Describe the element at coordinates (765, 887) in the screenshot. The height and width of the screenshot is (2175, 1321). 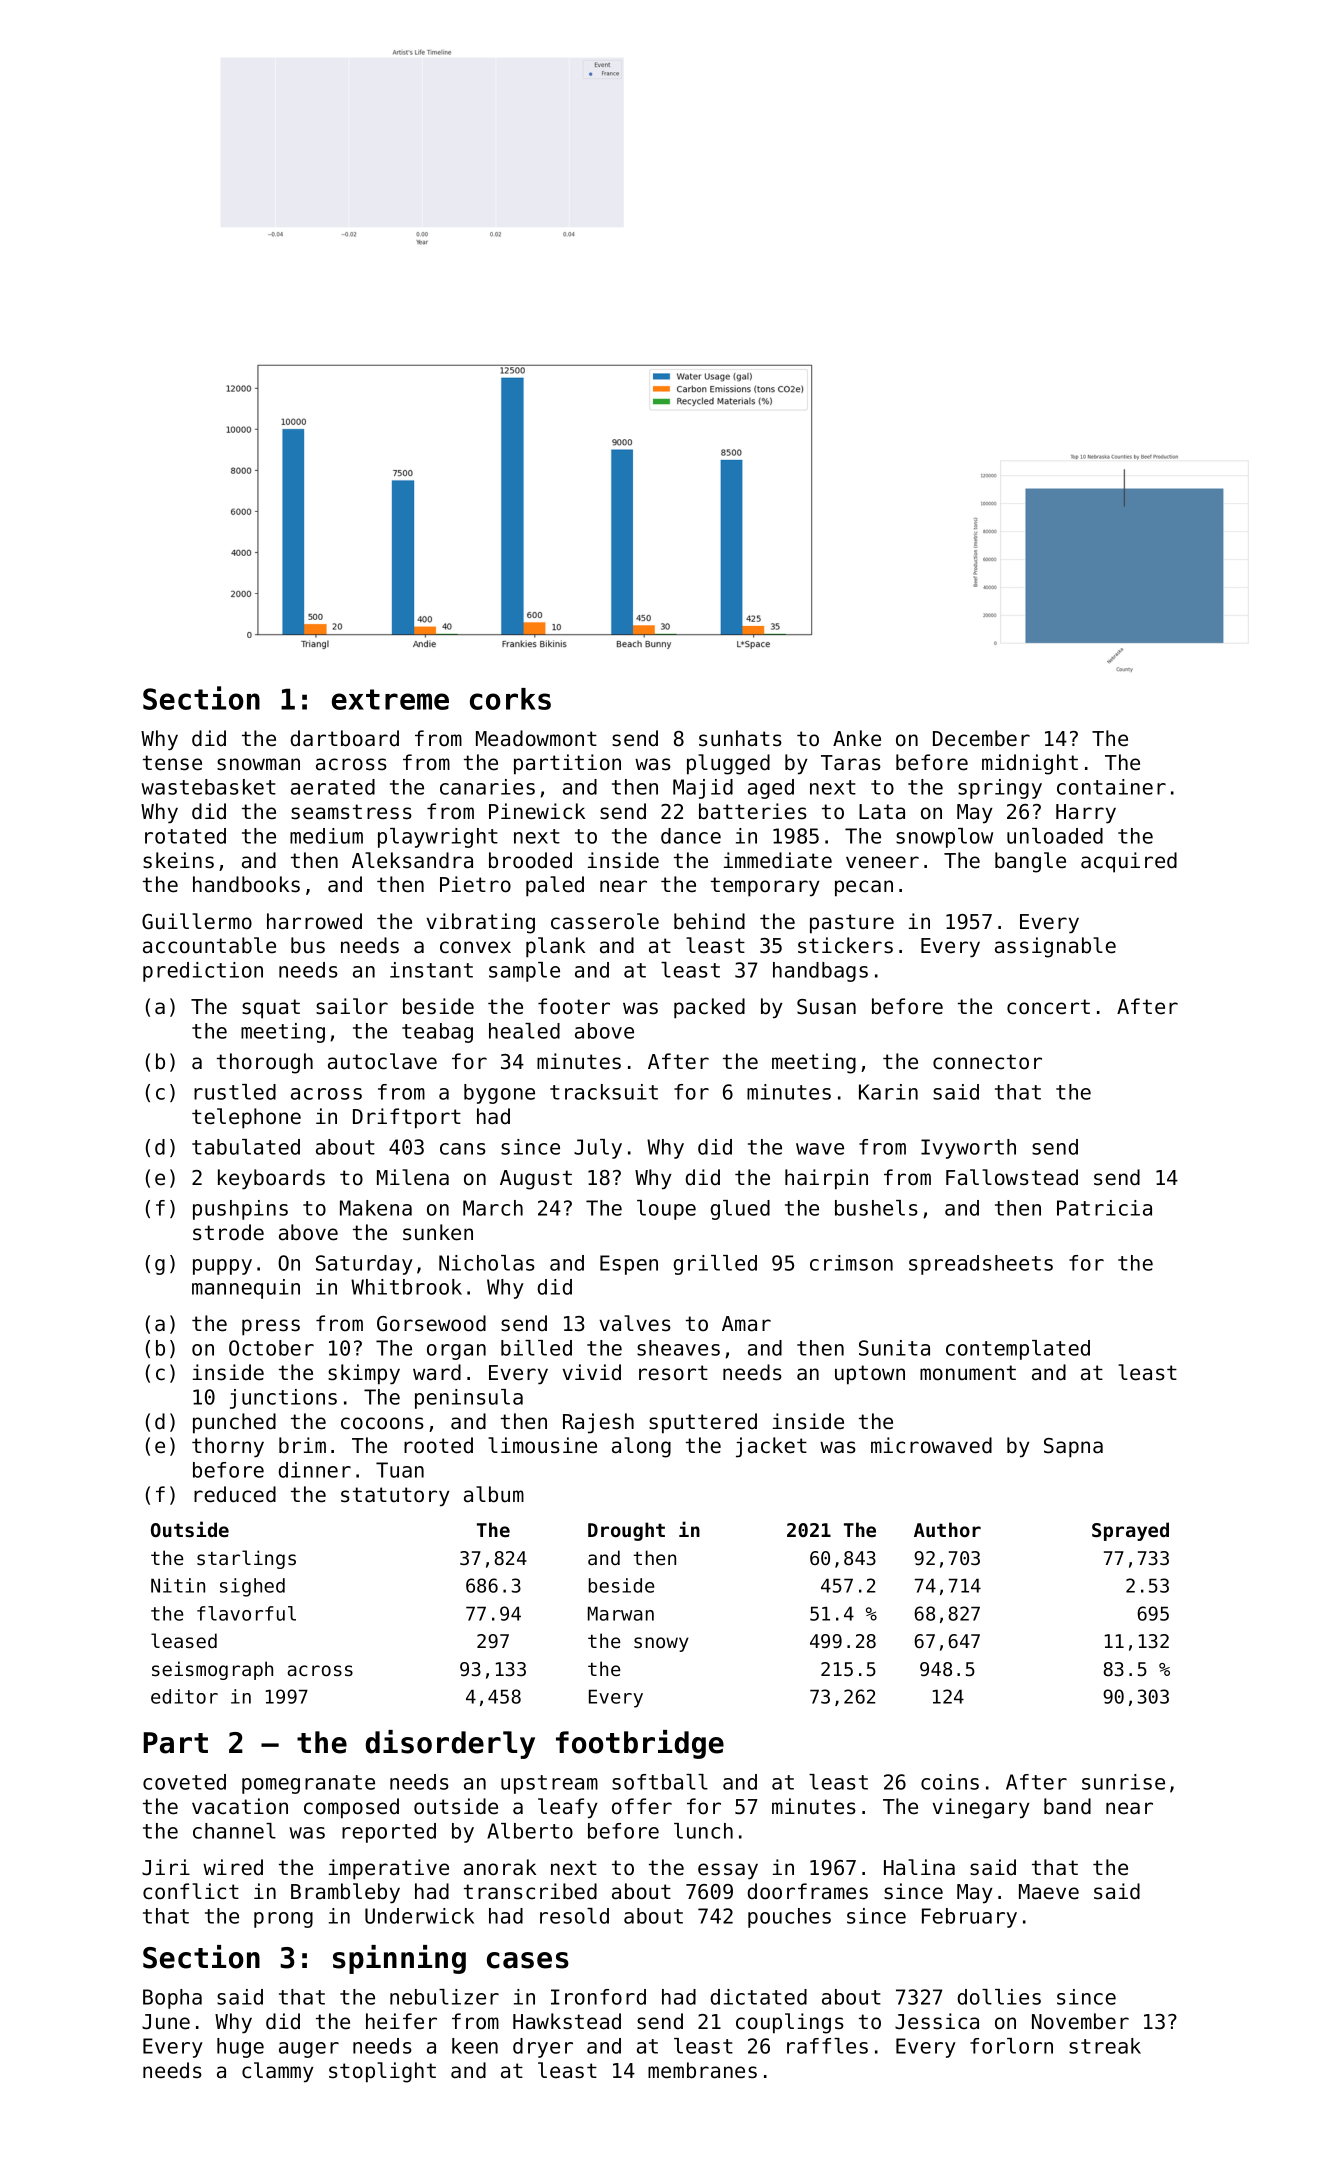
I see `temporary` at that location.
